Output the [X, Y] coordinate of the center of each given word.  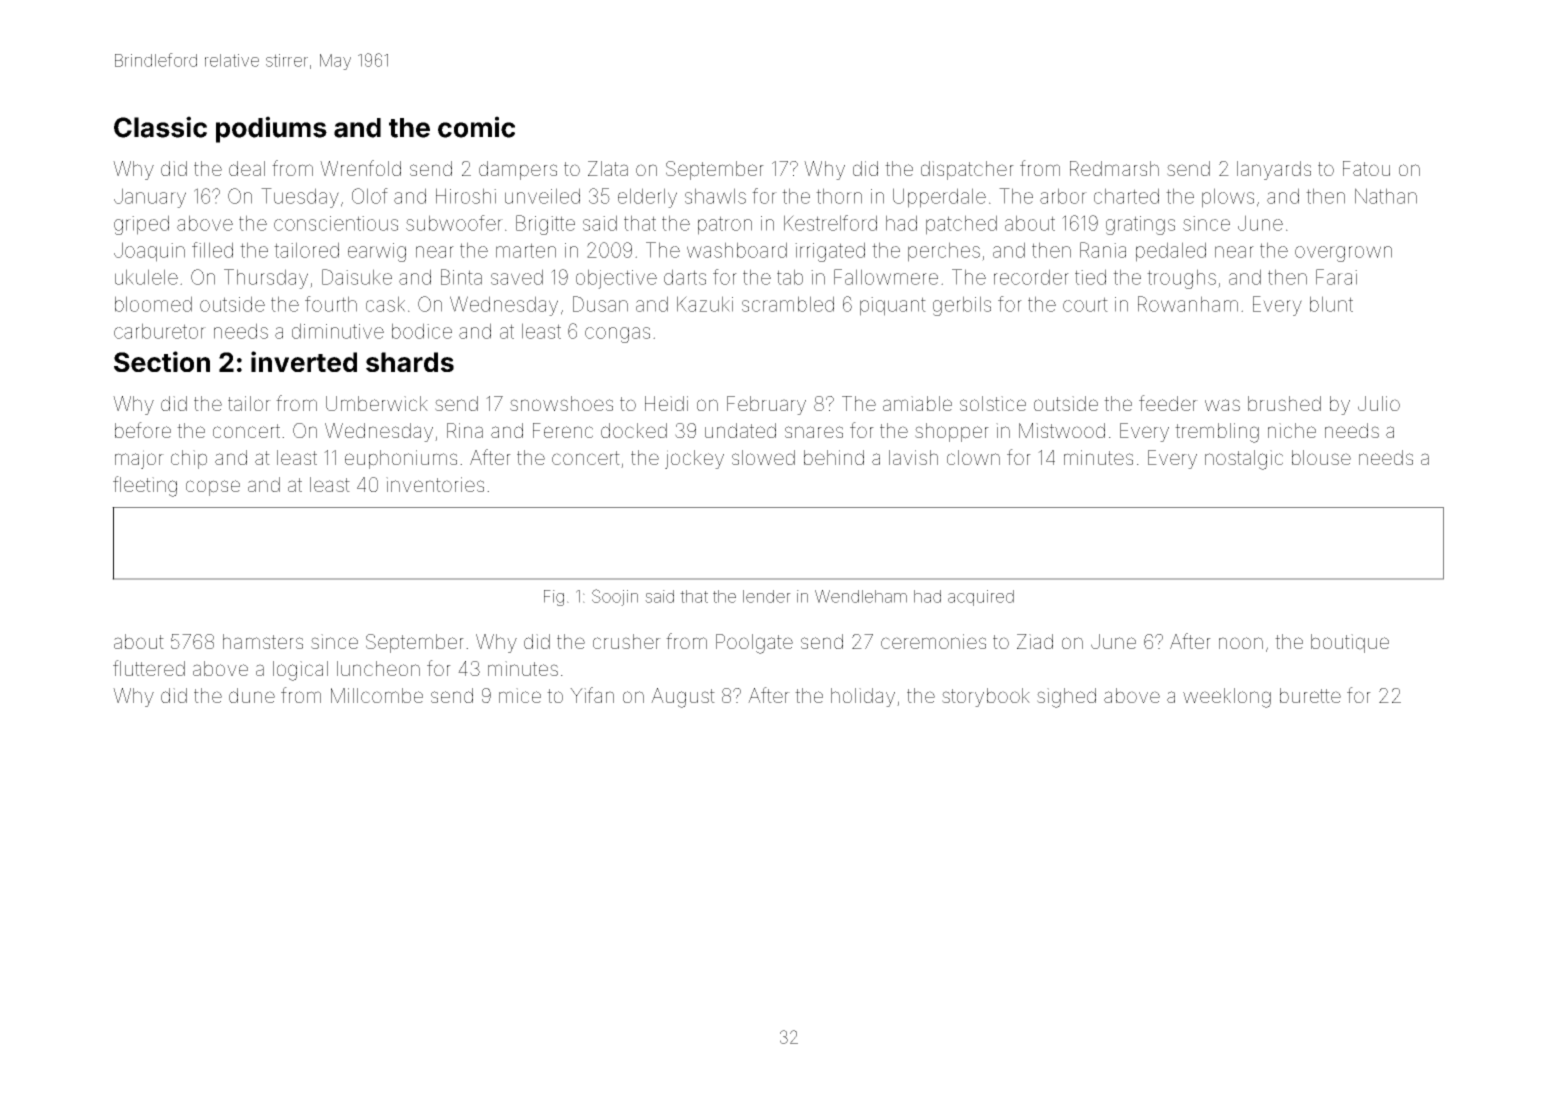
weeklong [1227, 698]
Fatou [1366, 168]
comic [476, 127]
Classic [160, 127]
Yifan [592, 695]
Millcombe [377, 695]
